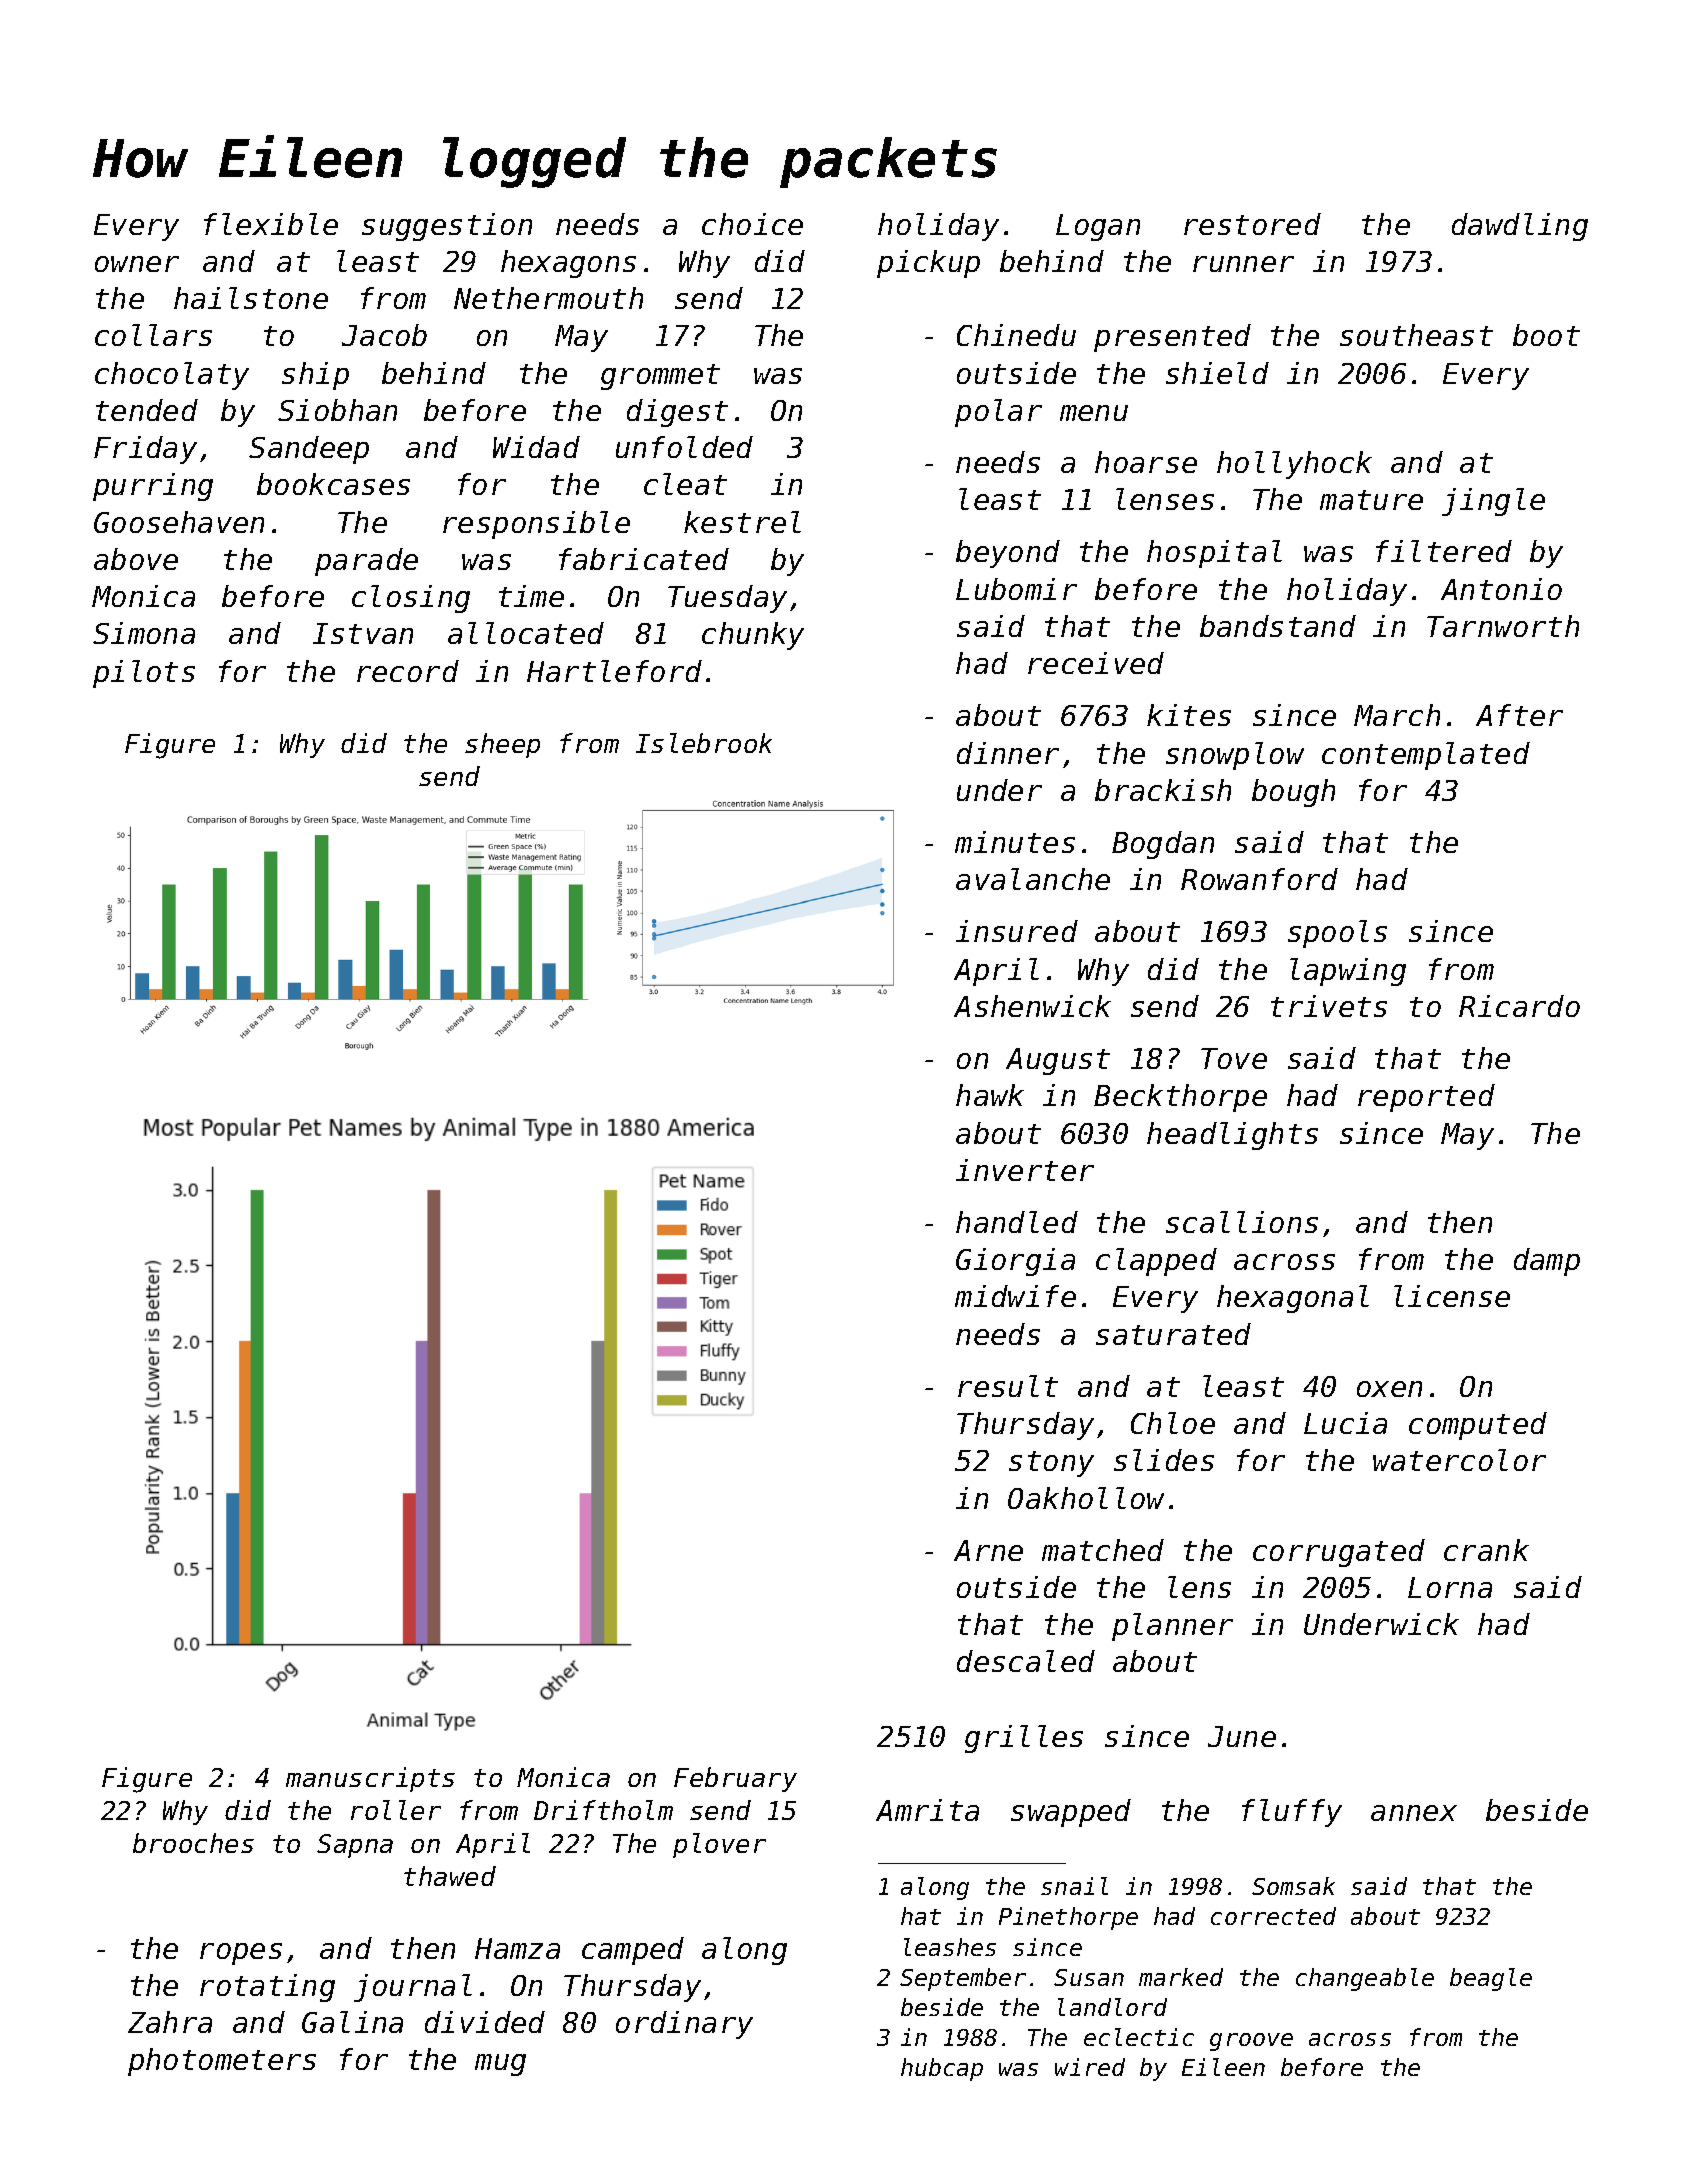  What do you see at coordinates (950, 1947) in the screenshot?
I see `leashes` at bounding box center [950, 1947].
